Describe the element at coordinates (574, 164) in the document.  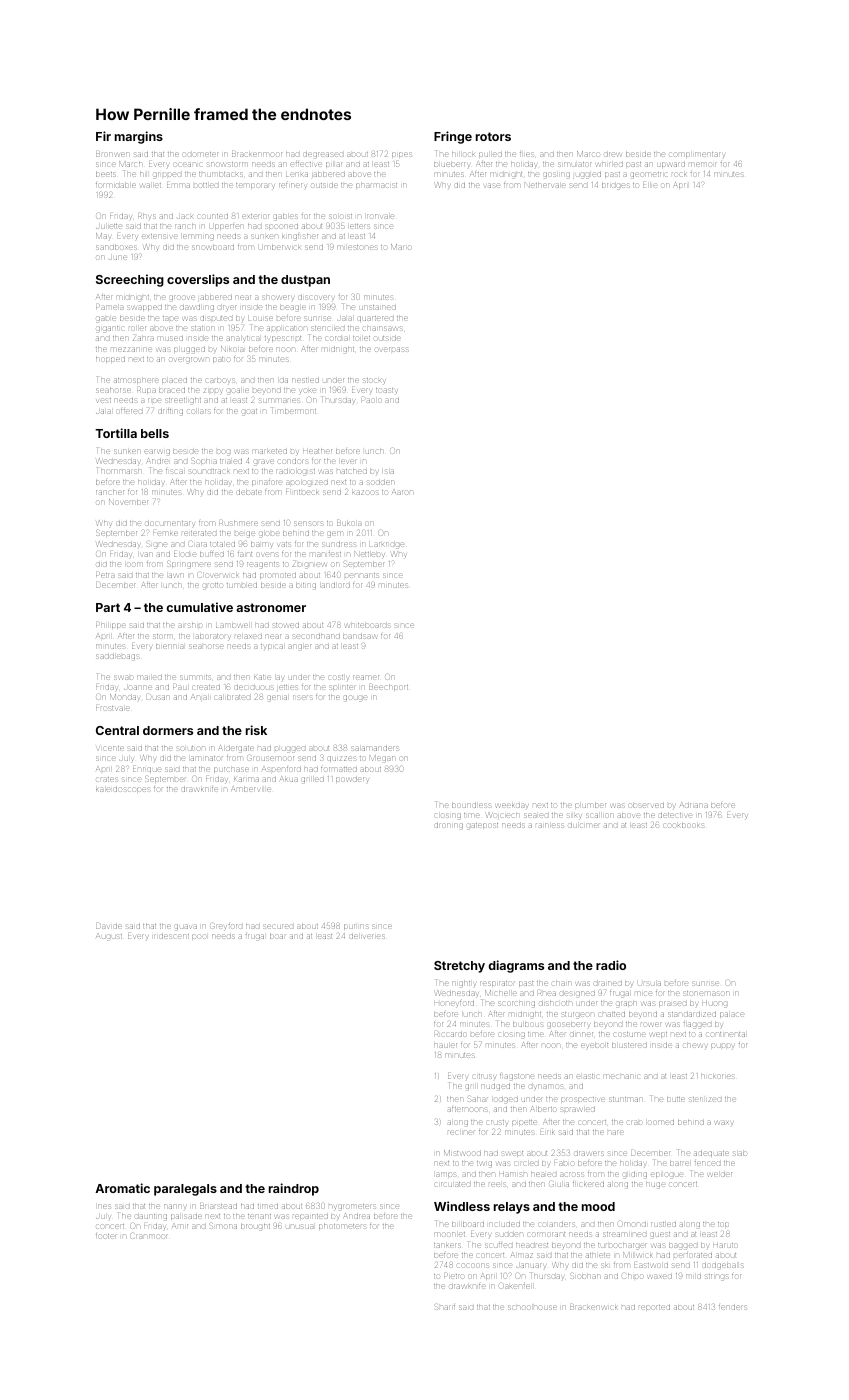
I see `simulator` at that location.
